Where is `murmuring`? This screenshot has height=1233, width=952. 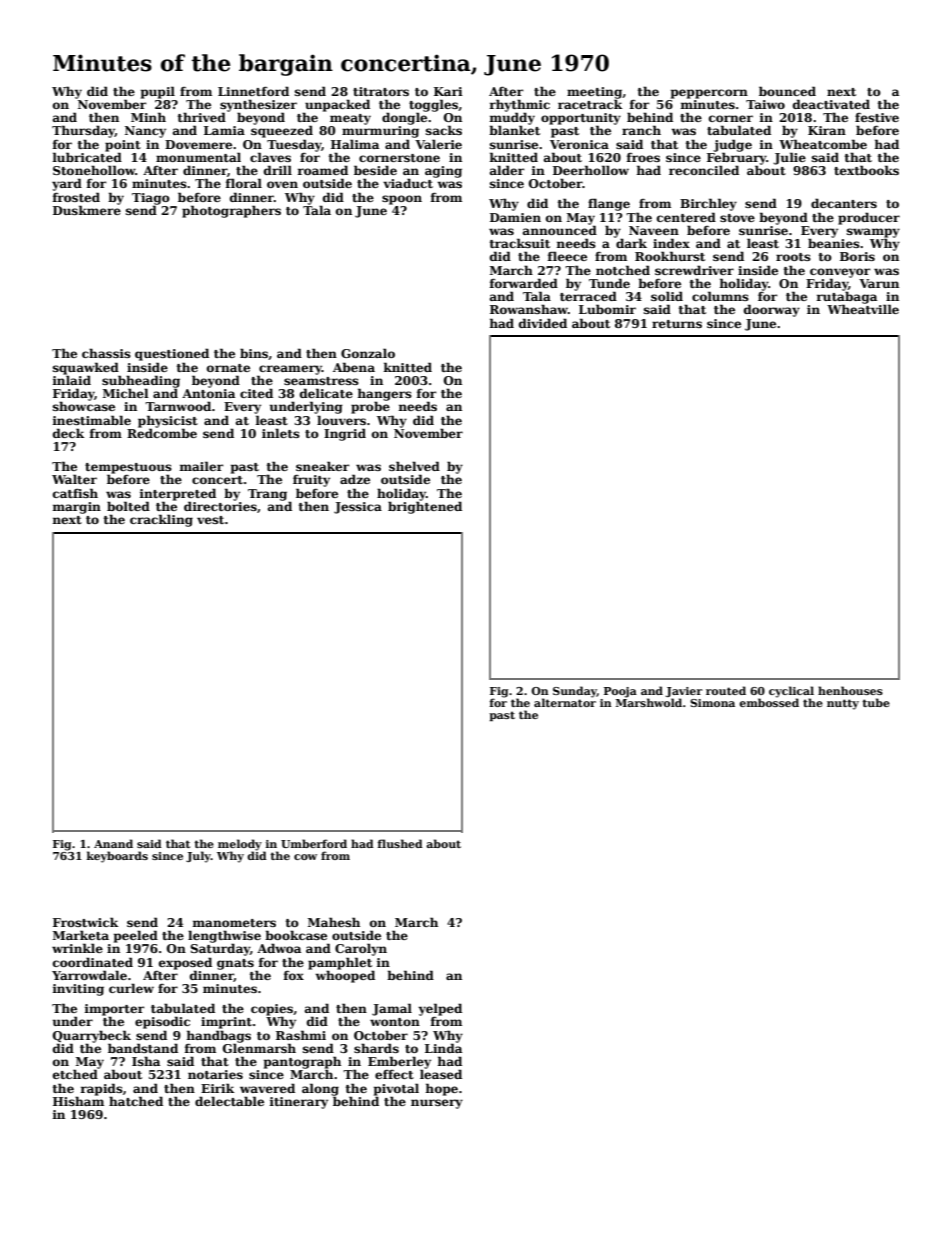 murmuring is located at coordinates (380, 132).
